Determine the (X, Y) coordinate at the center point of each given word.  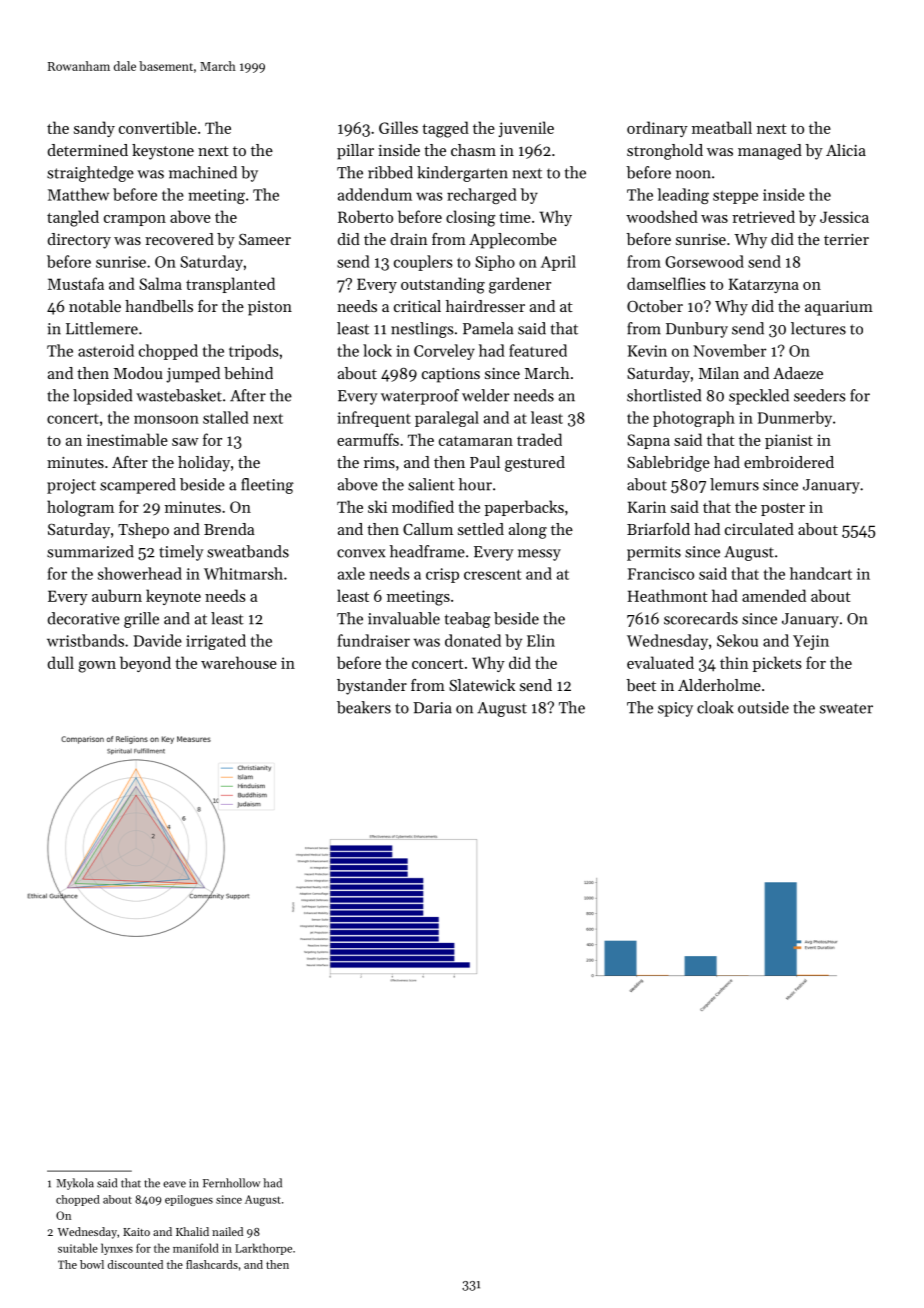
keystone (163, 152)
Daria (432, 708)
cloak (715, 707)
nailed (227, 1231)
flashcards (212, 1264)
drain (409, 239)
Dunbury (697, 330)
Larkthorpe (263, 1249)
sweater (846, 708)
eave (174, 1184)
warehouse (239, 662)
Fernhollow (231, 1183)
